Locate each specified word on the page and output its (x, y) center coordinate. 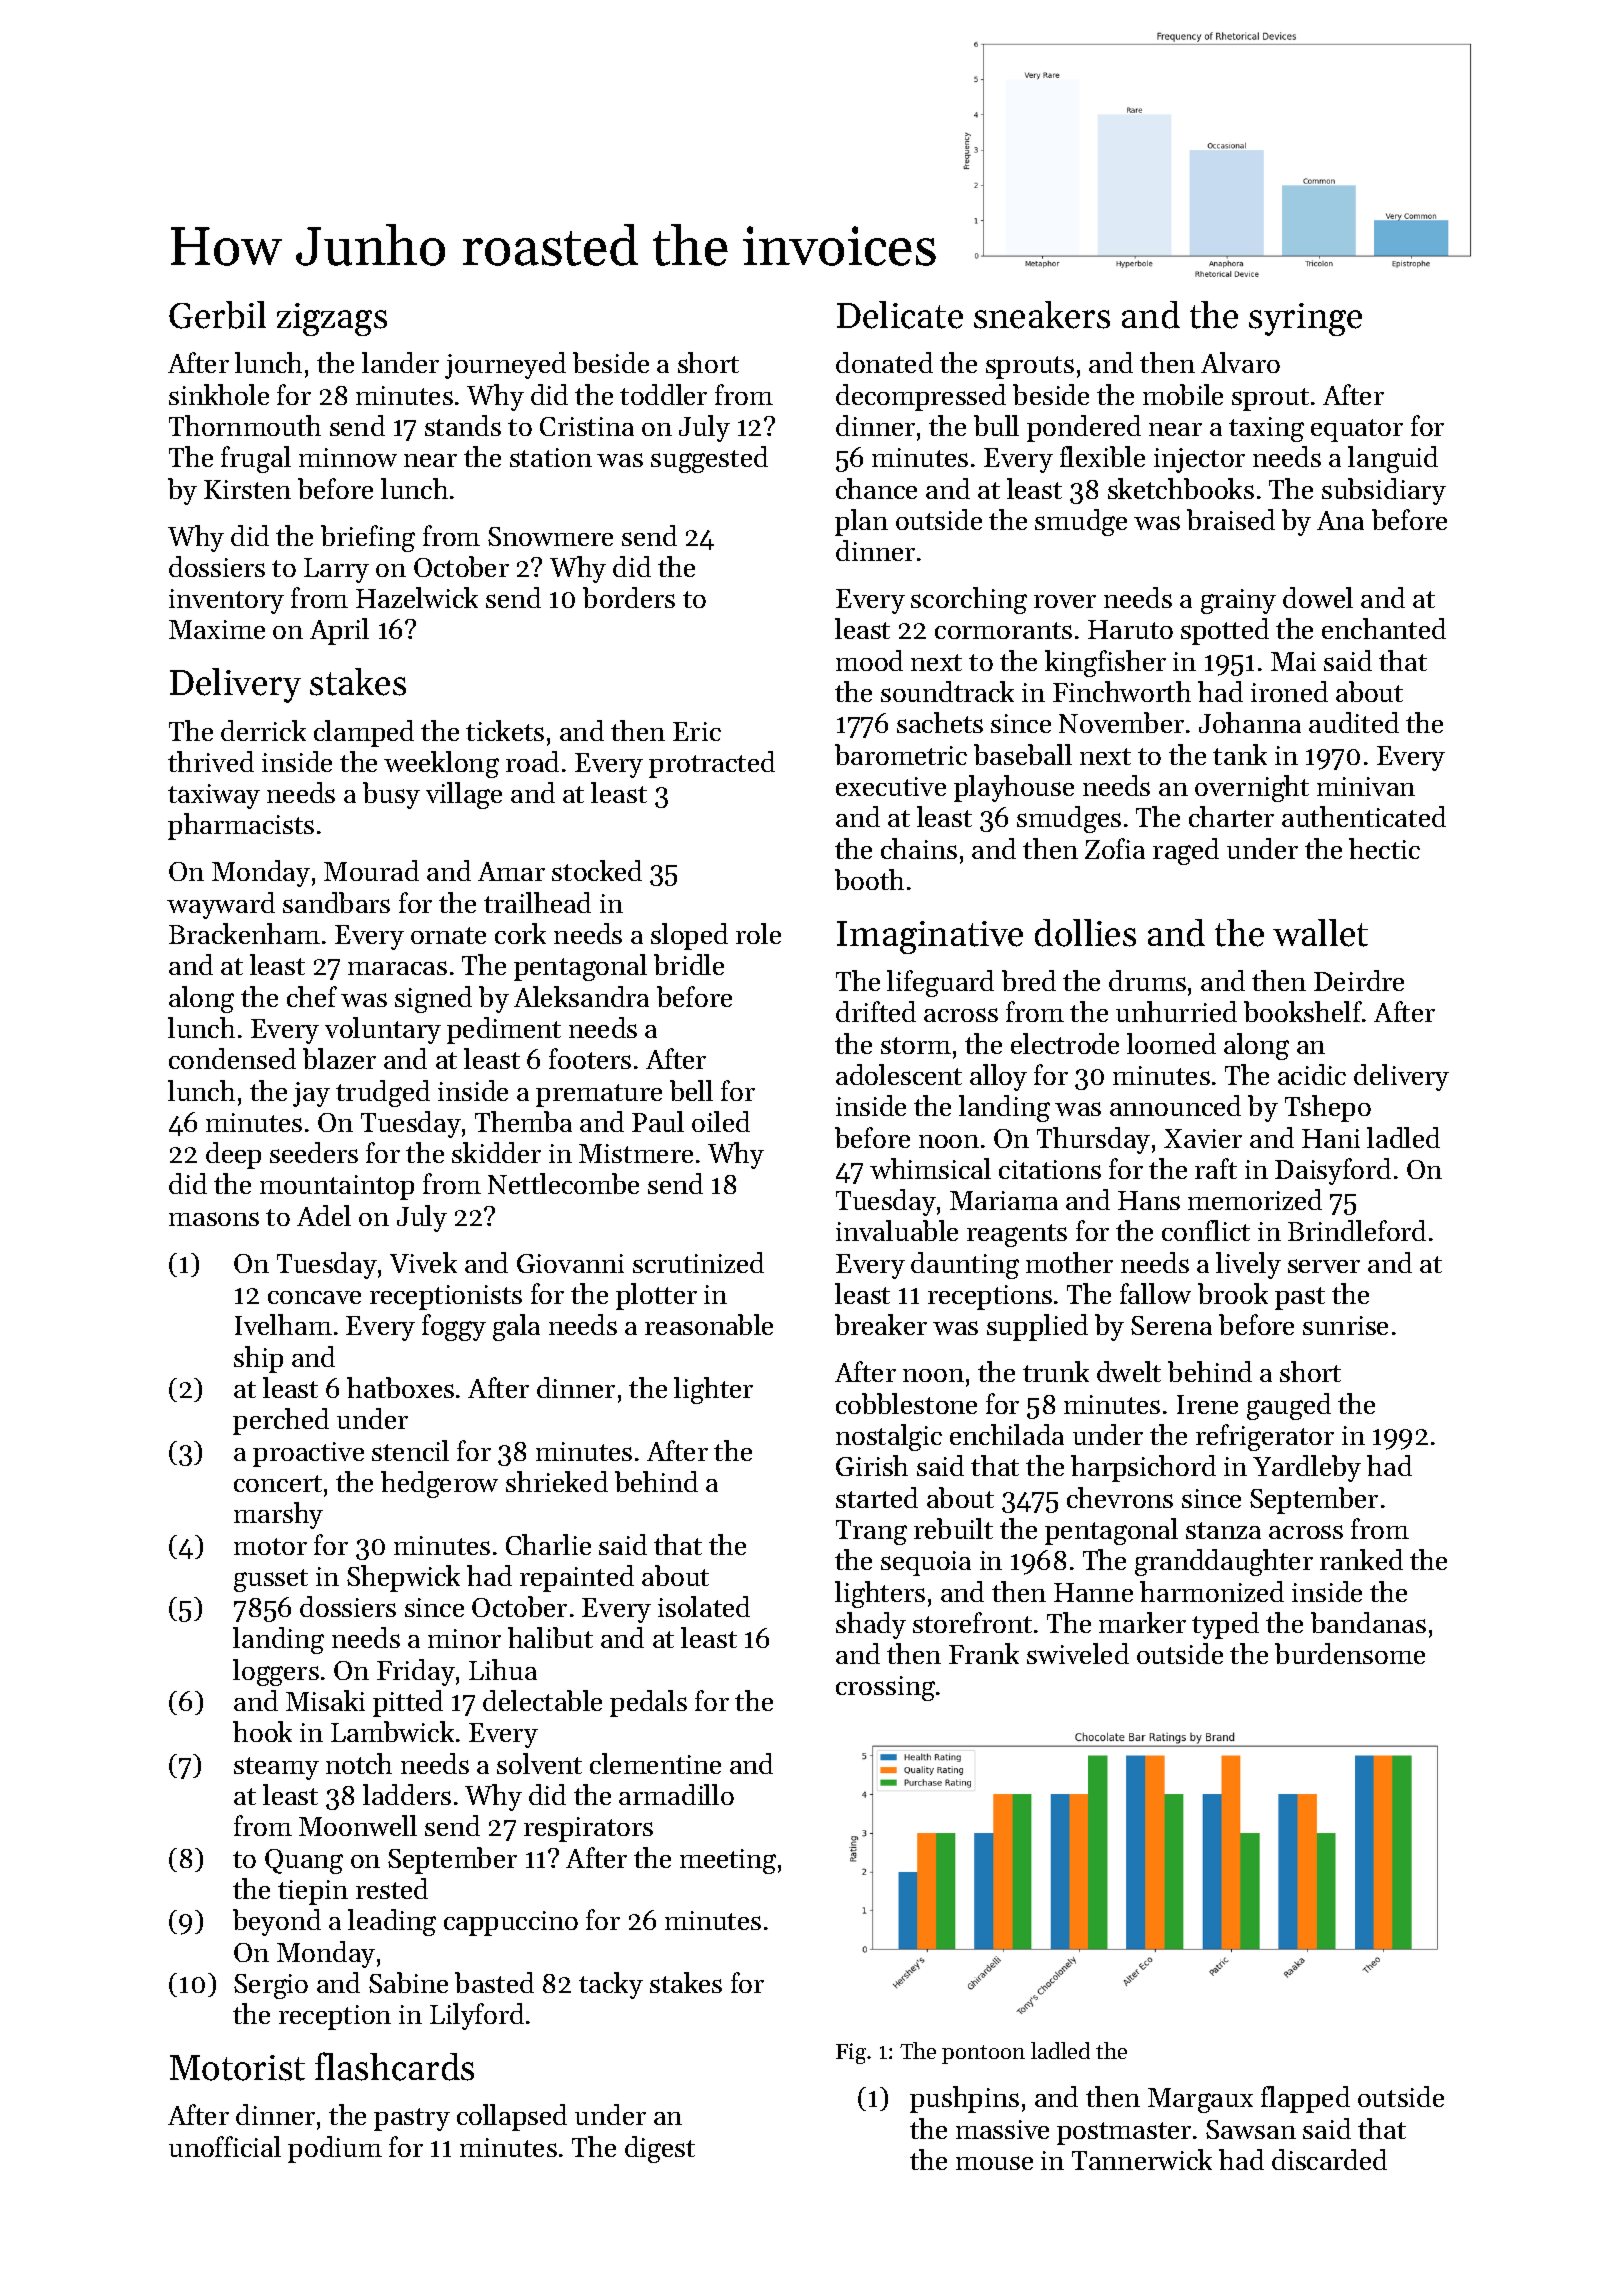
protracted (712, 764)
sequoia (926, 1563)
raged (1186, 851)
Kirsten (247, 489)
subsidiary (1384, 491)
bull (996, 425)
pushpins (964, 2099)
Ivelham (283, 1324)
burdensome (1350, 1653)
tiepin (313, 1892)
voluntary (383, 1030)
